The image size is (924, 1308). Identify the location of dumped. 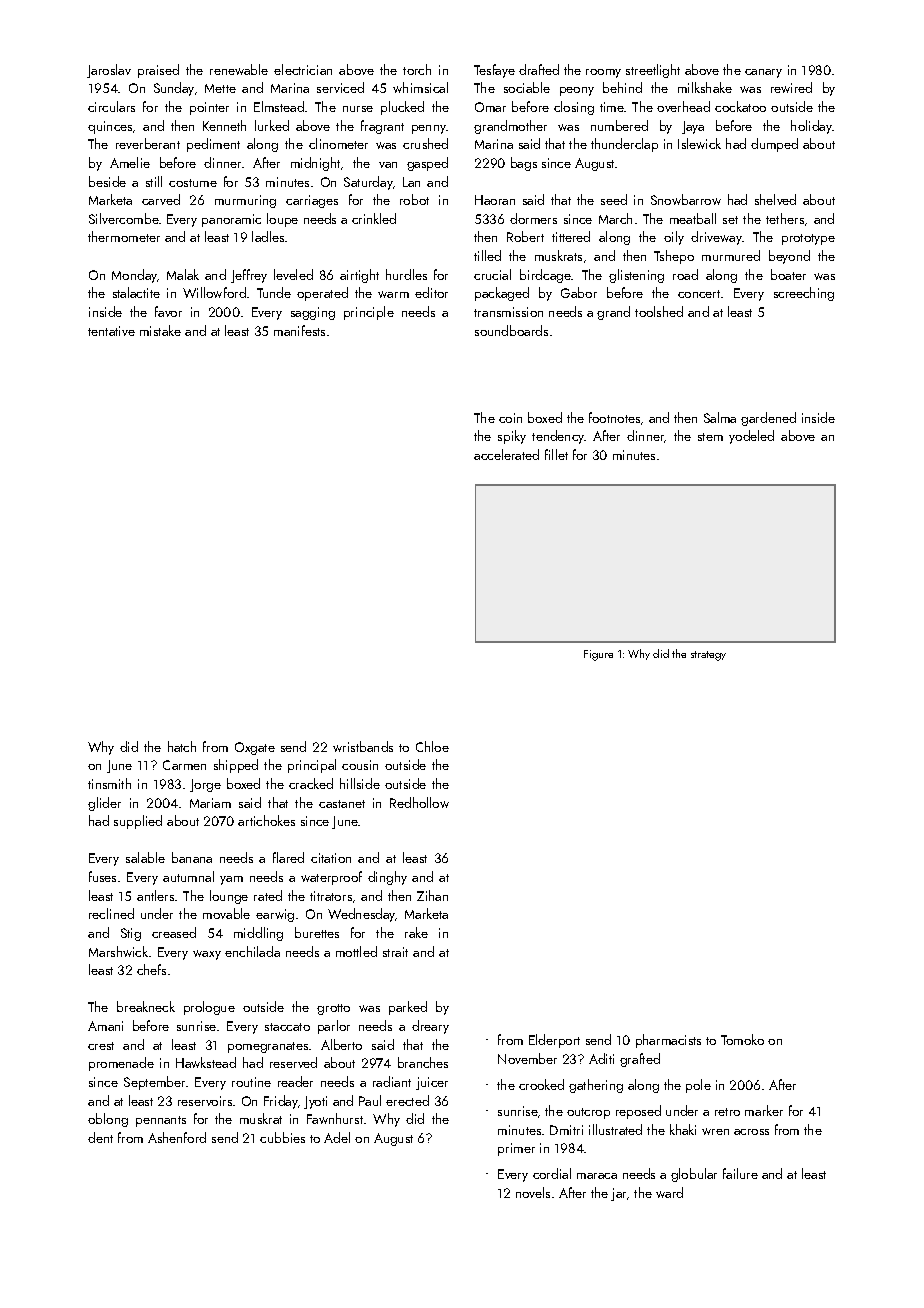
(774, 145).
